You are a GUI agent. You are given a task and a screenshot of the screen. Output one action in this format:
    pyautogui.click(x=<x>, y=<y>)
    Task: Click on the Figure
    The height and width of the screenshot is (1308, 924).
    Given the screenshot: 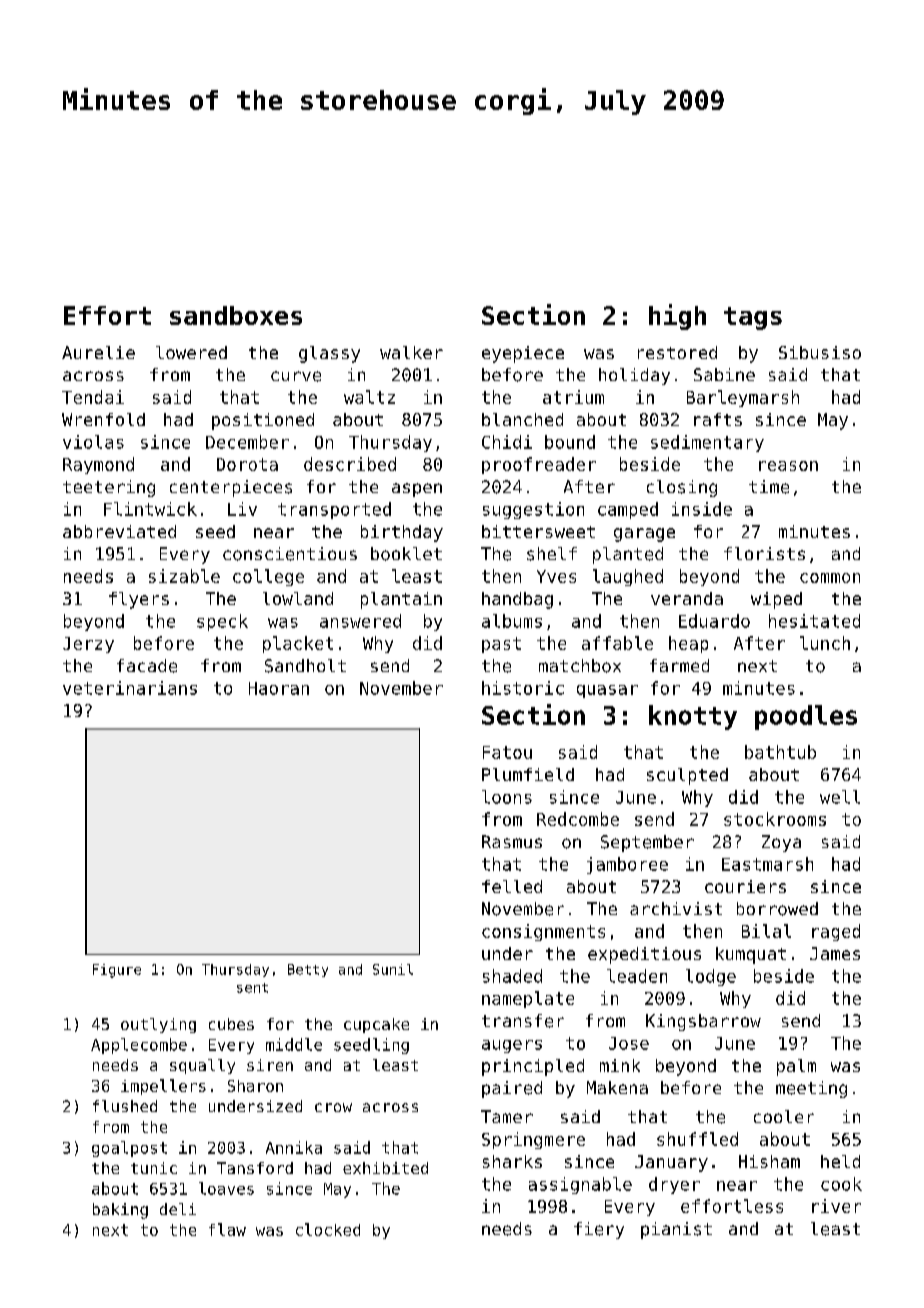 What is the action you would take?
    pyautogui.click(x=117, y=971)
